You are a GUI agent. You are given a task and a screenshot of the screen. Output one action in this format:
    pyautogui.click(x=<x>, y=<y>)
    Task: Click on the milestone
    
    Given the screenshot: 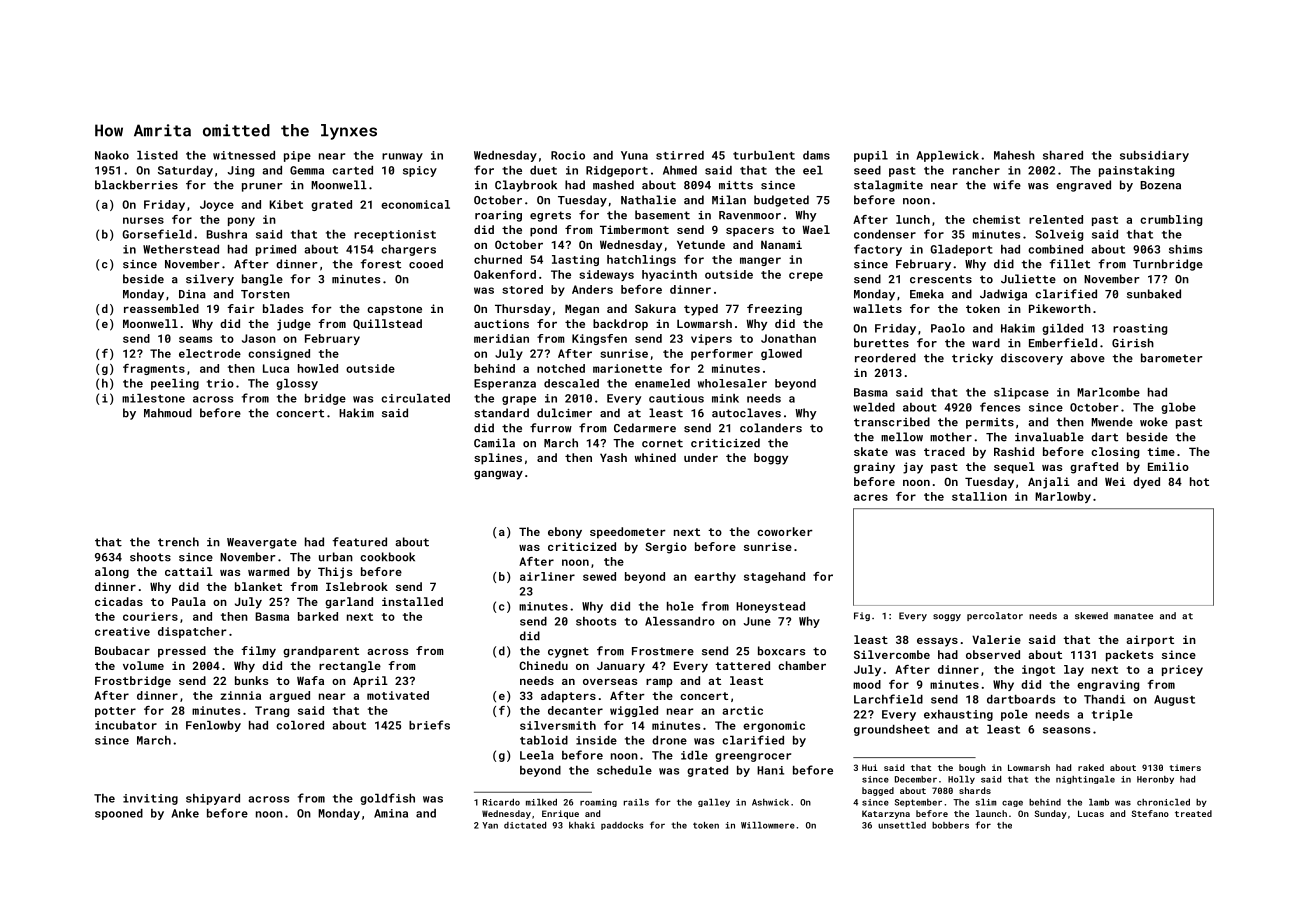 What is the action you would take?
    pyautogui.click(x=153, y=398)
